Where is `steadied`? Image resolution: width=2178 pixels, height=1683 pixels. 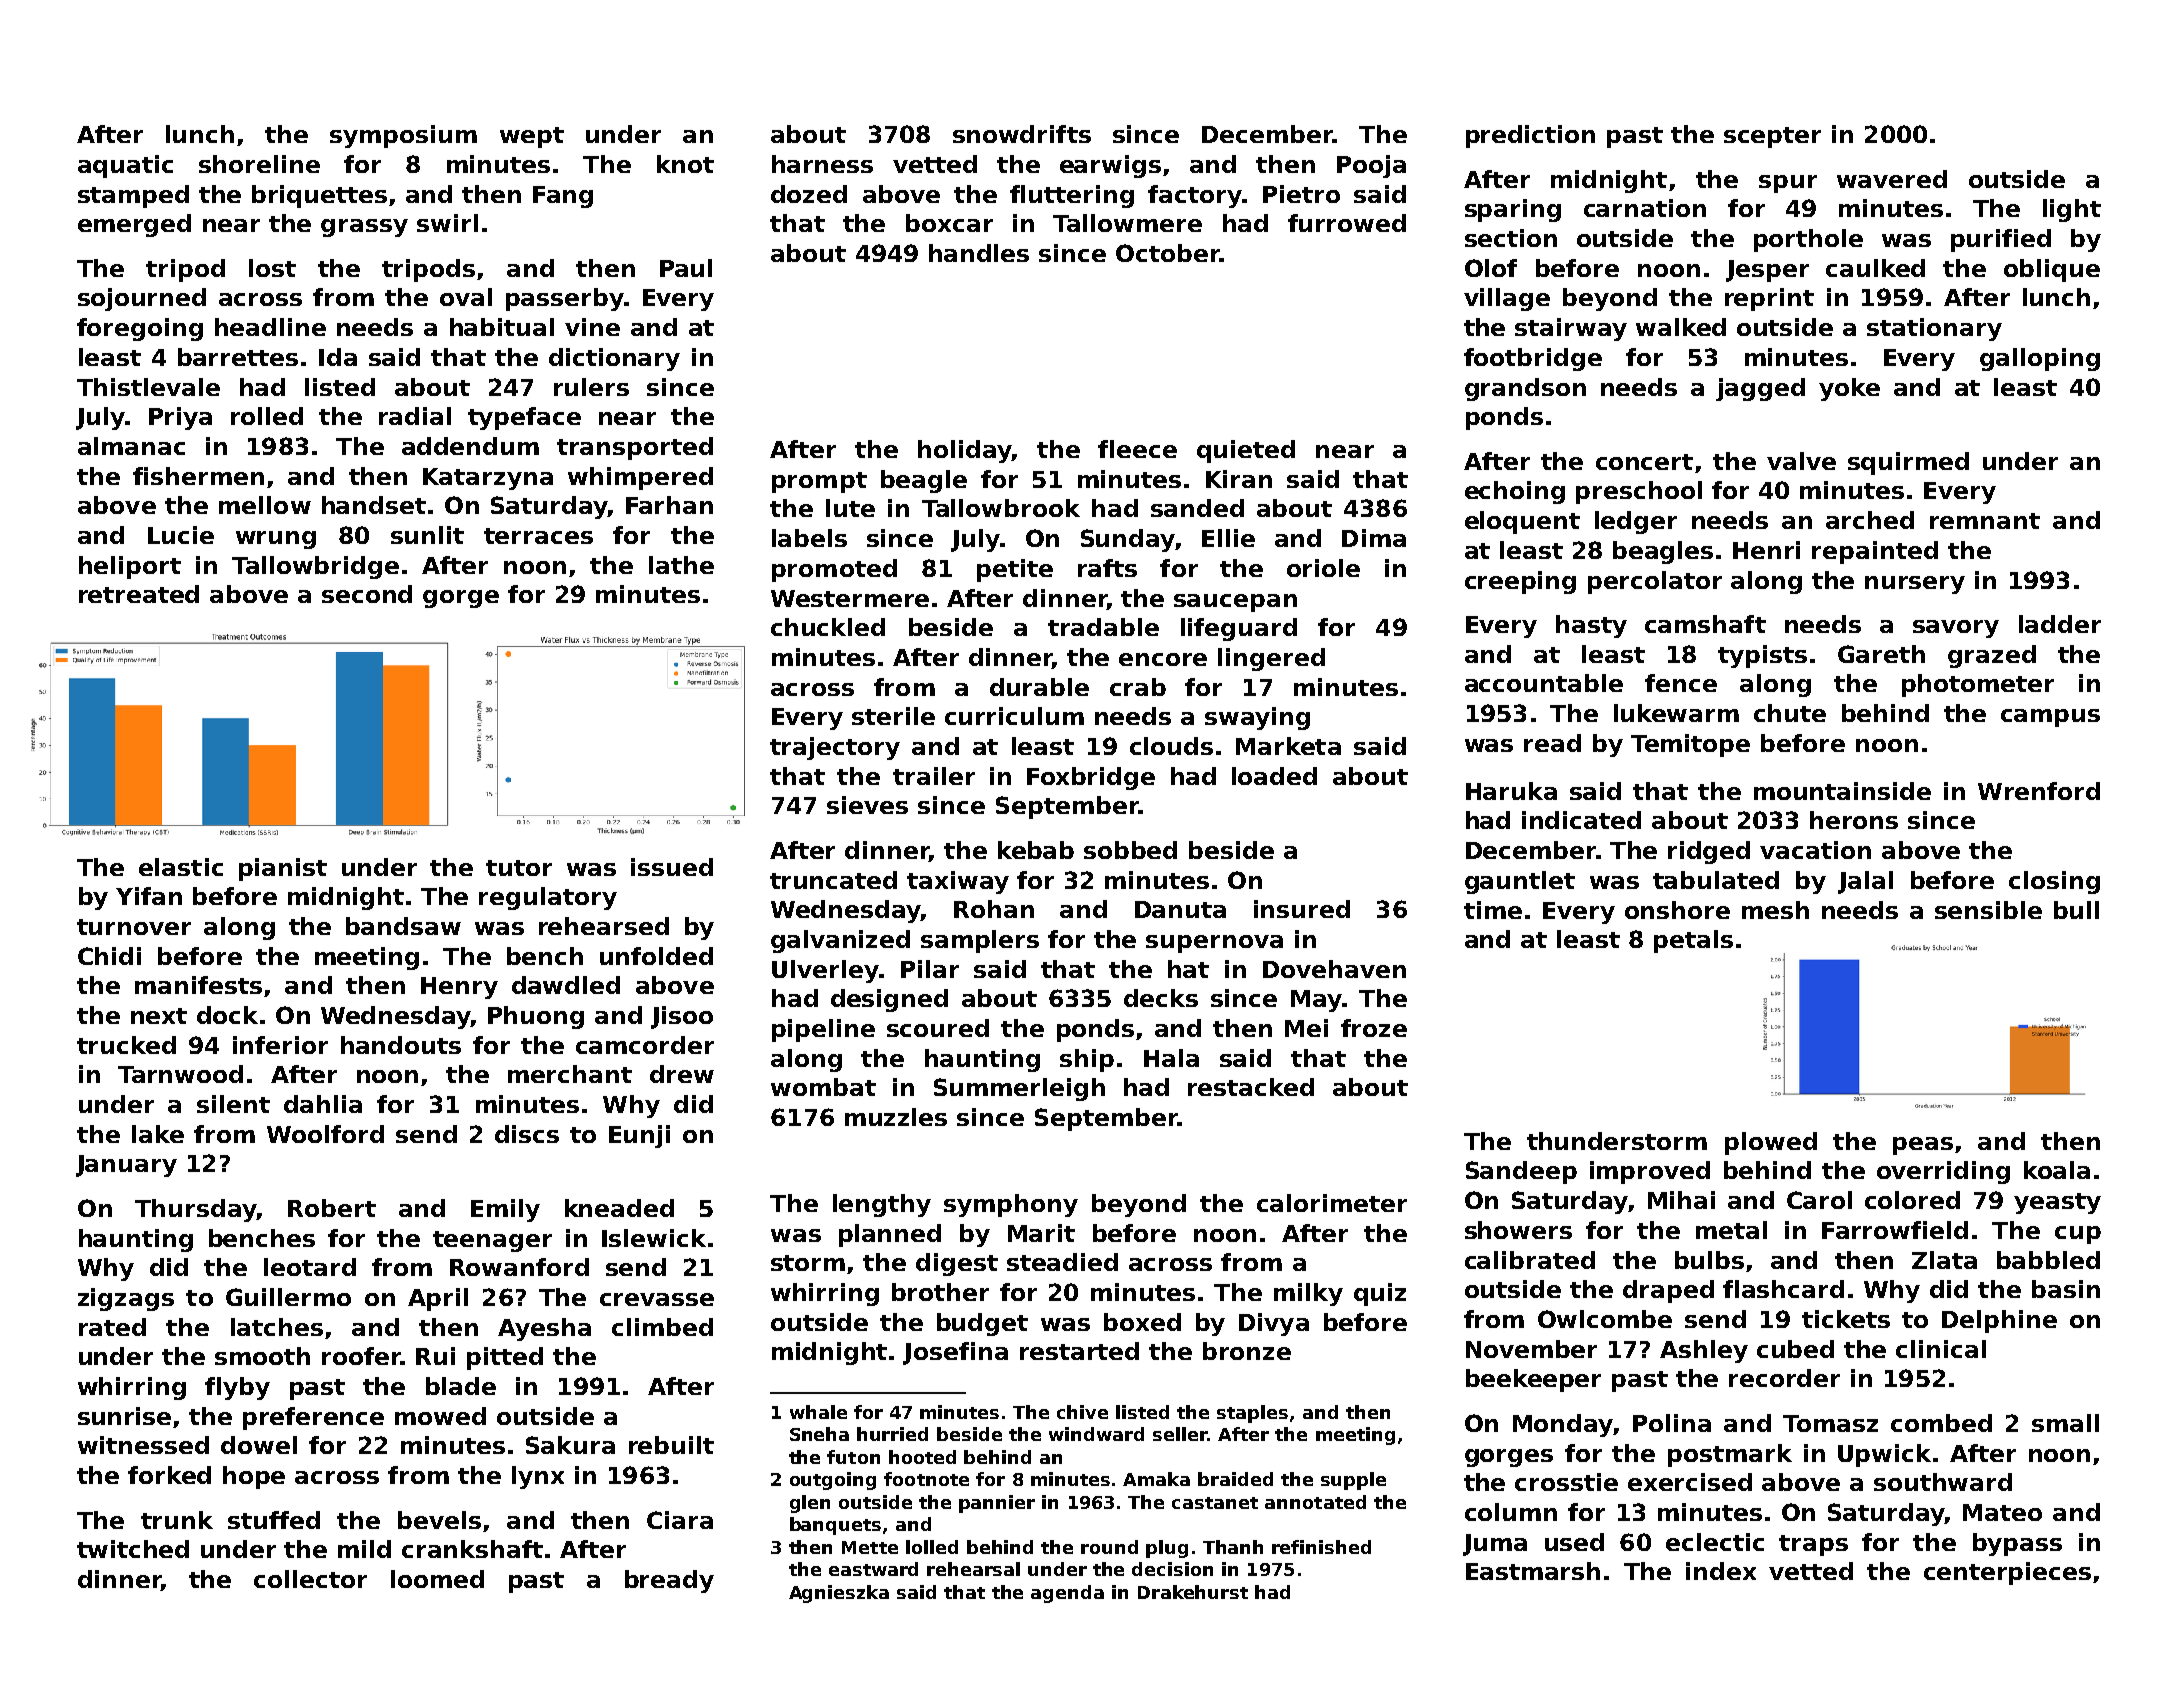
steadied is located at coordinates (1062, 1262).
